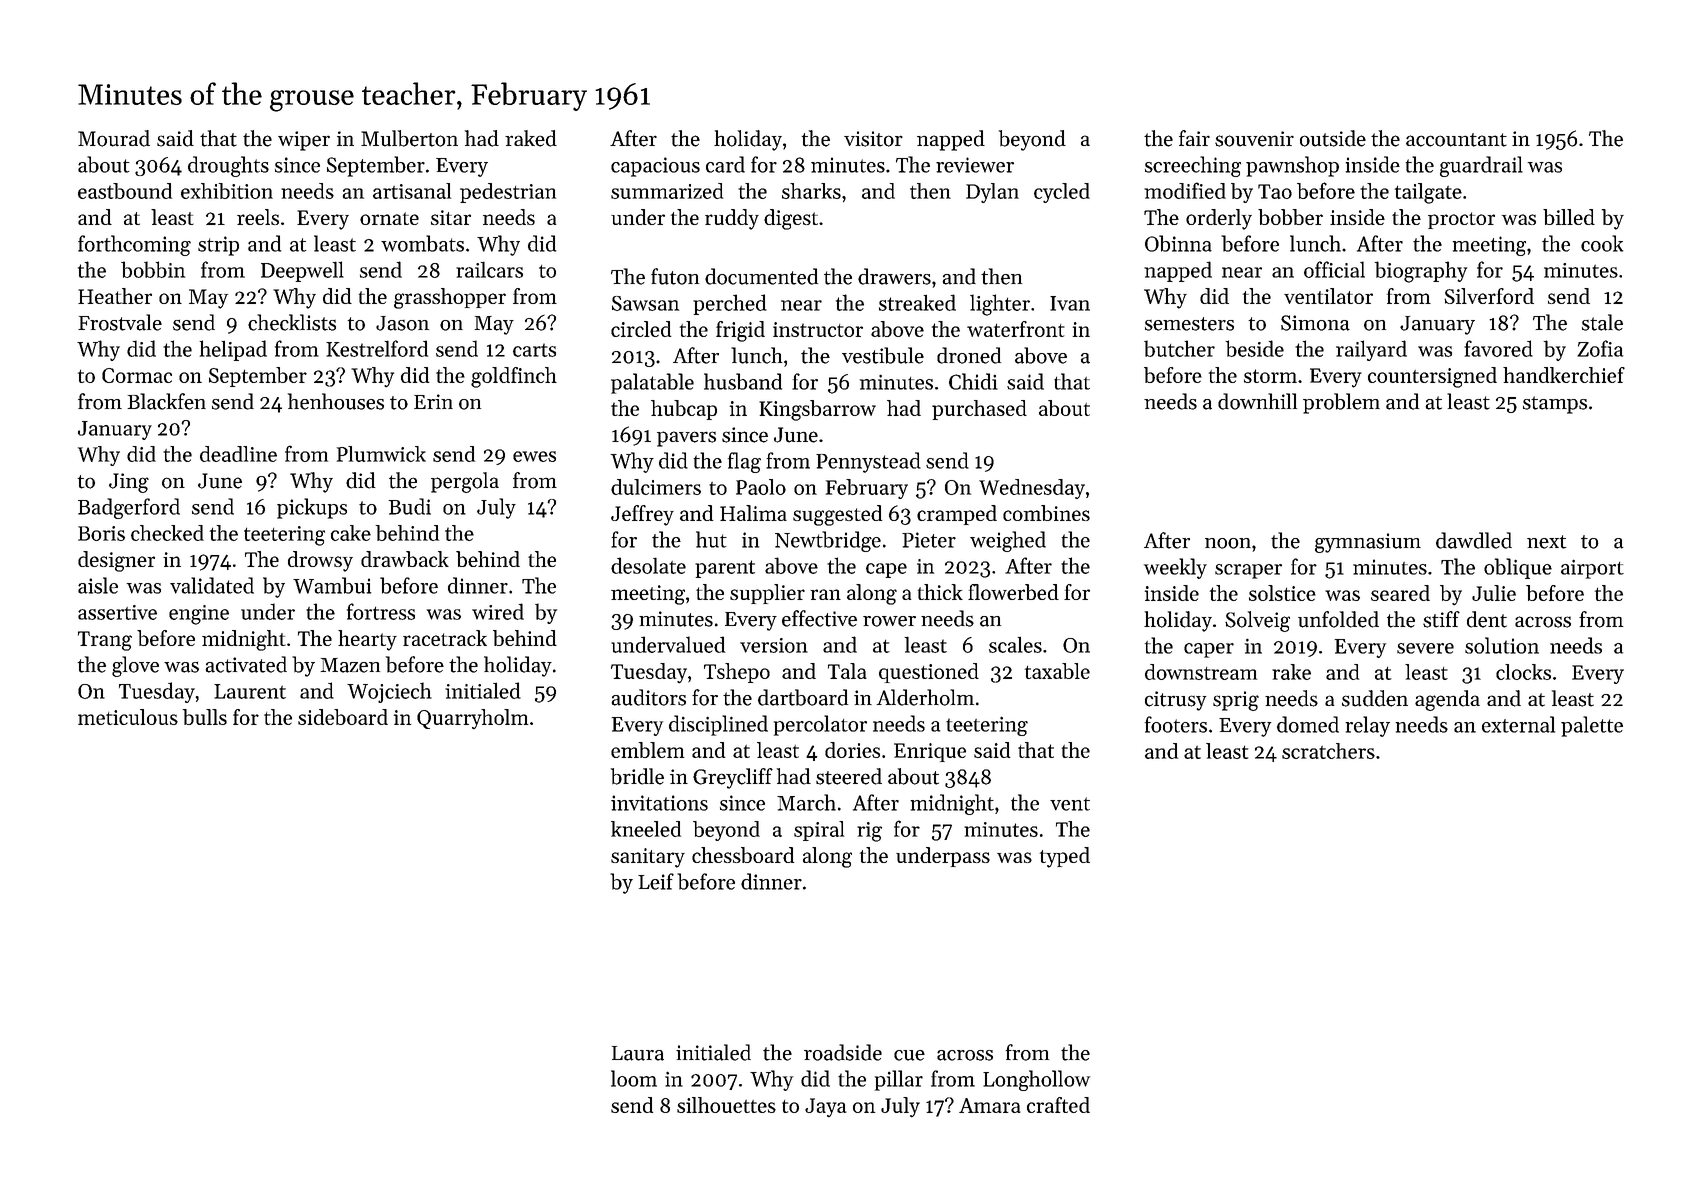 Image resolution: width=1701 pixels, height=1203 pixels. Describe the element at coordinates (803, 697) in the screenshot. I see `dartboard` at that location.
